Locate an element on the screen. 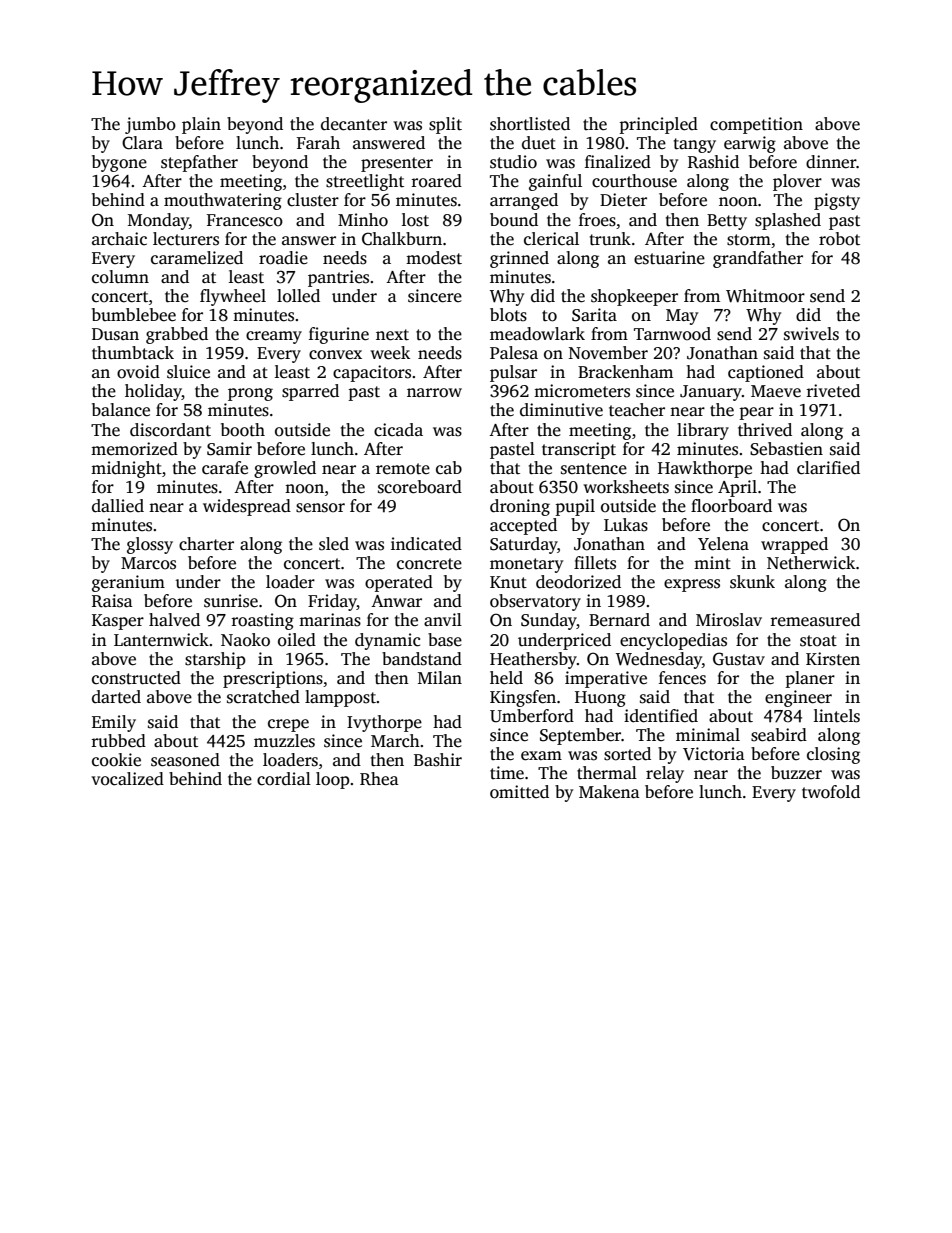  ovoid is located at coordinates (138, 372).
